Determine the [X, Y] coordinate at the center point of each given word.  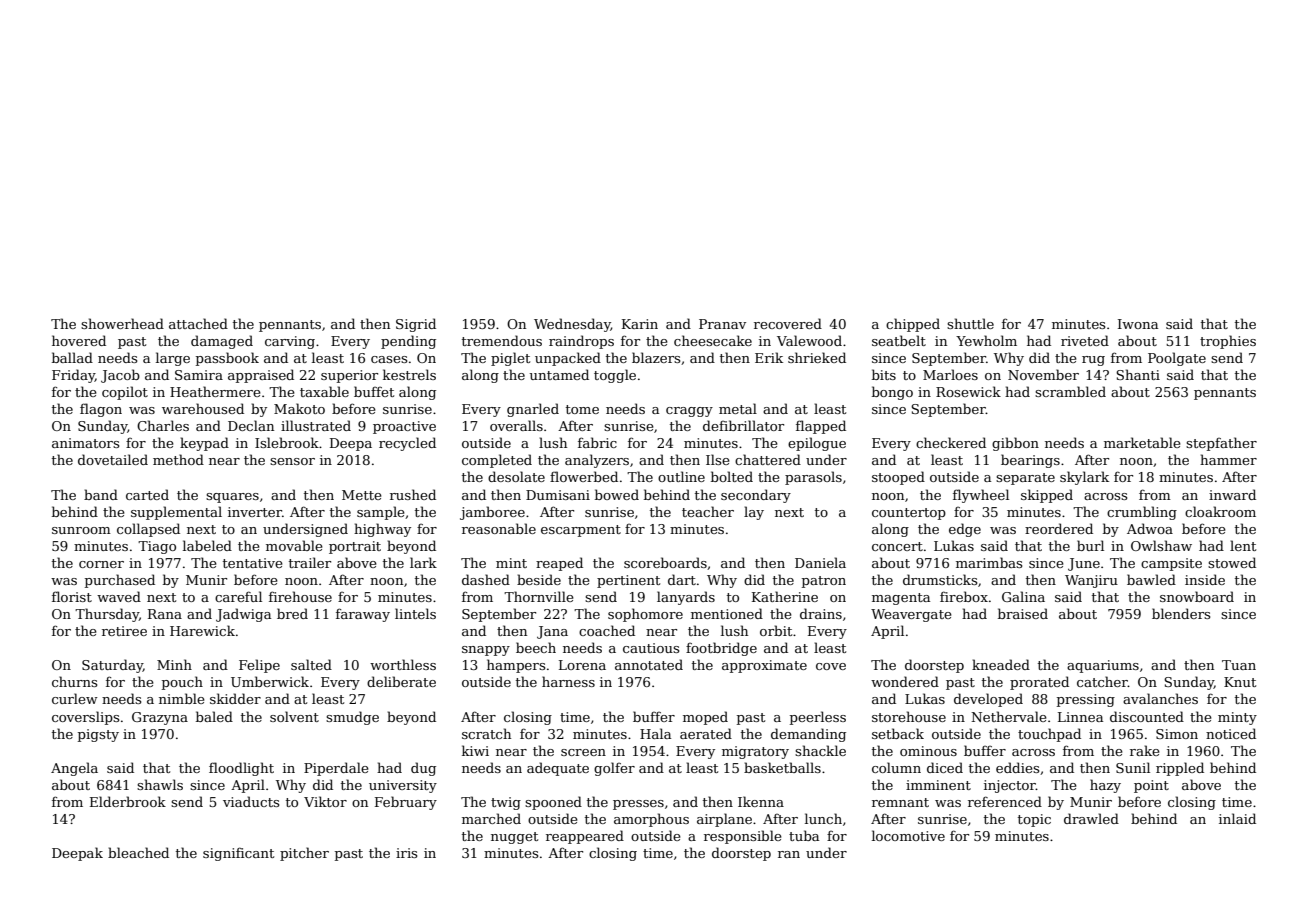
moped [705, 718]
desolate [516, 476]
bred [292, 613]
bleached [138, 852]
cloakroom [1220, 511]
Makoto [299, 408]
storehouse [909, 716]
